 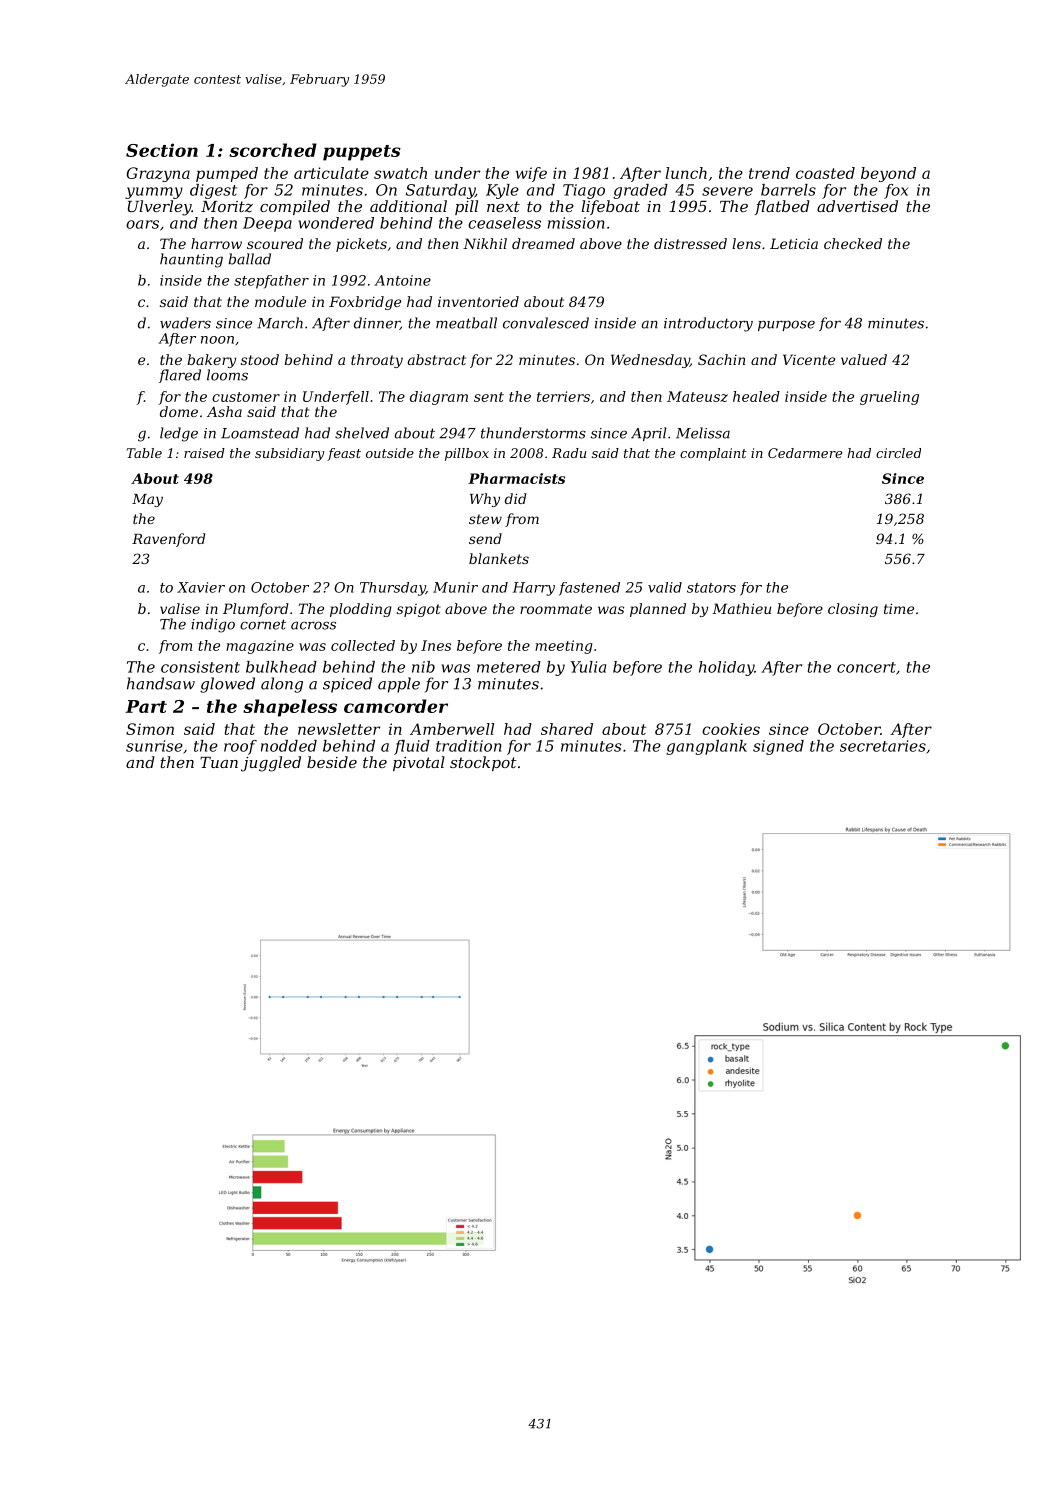 What do you see at coordinates (216, 243) in the screenshot?
I see `harrow` at bounding box center [216, 243].
